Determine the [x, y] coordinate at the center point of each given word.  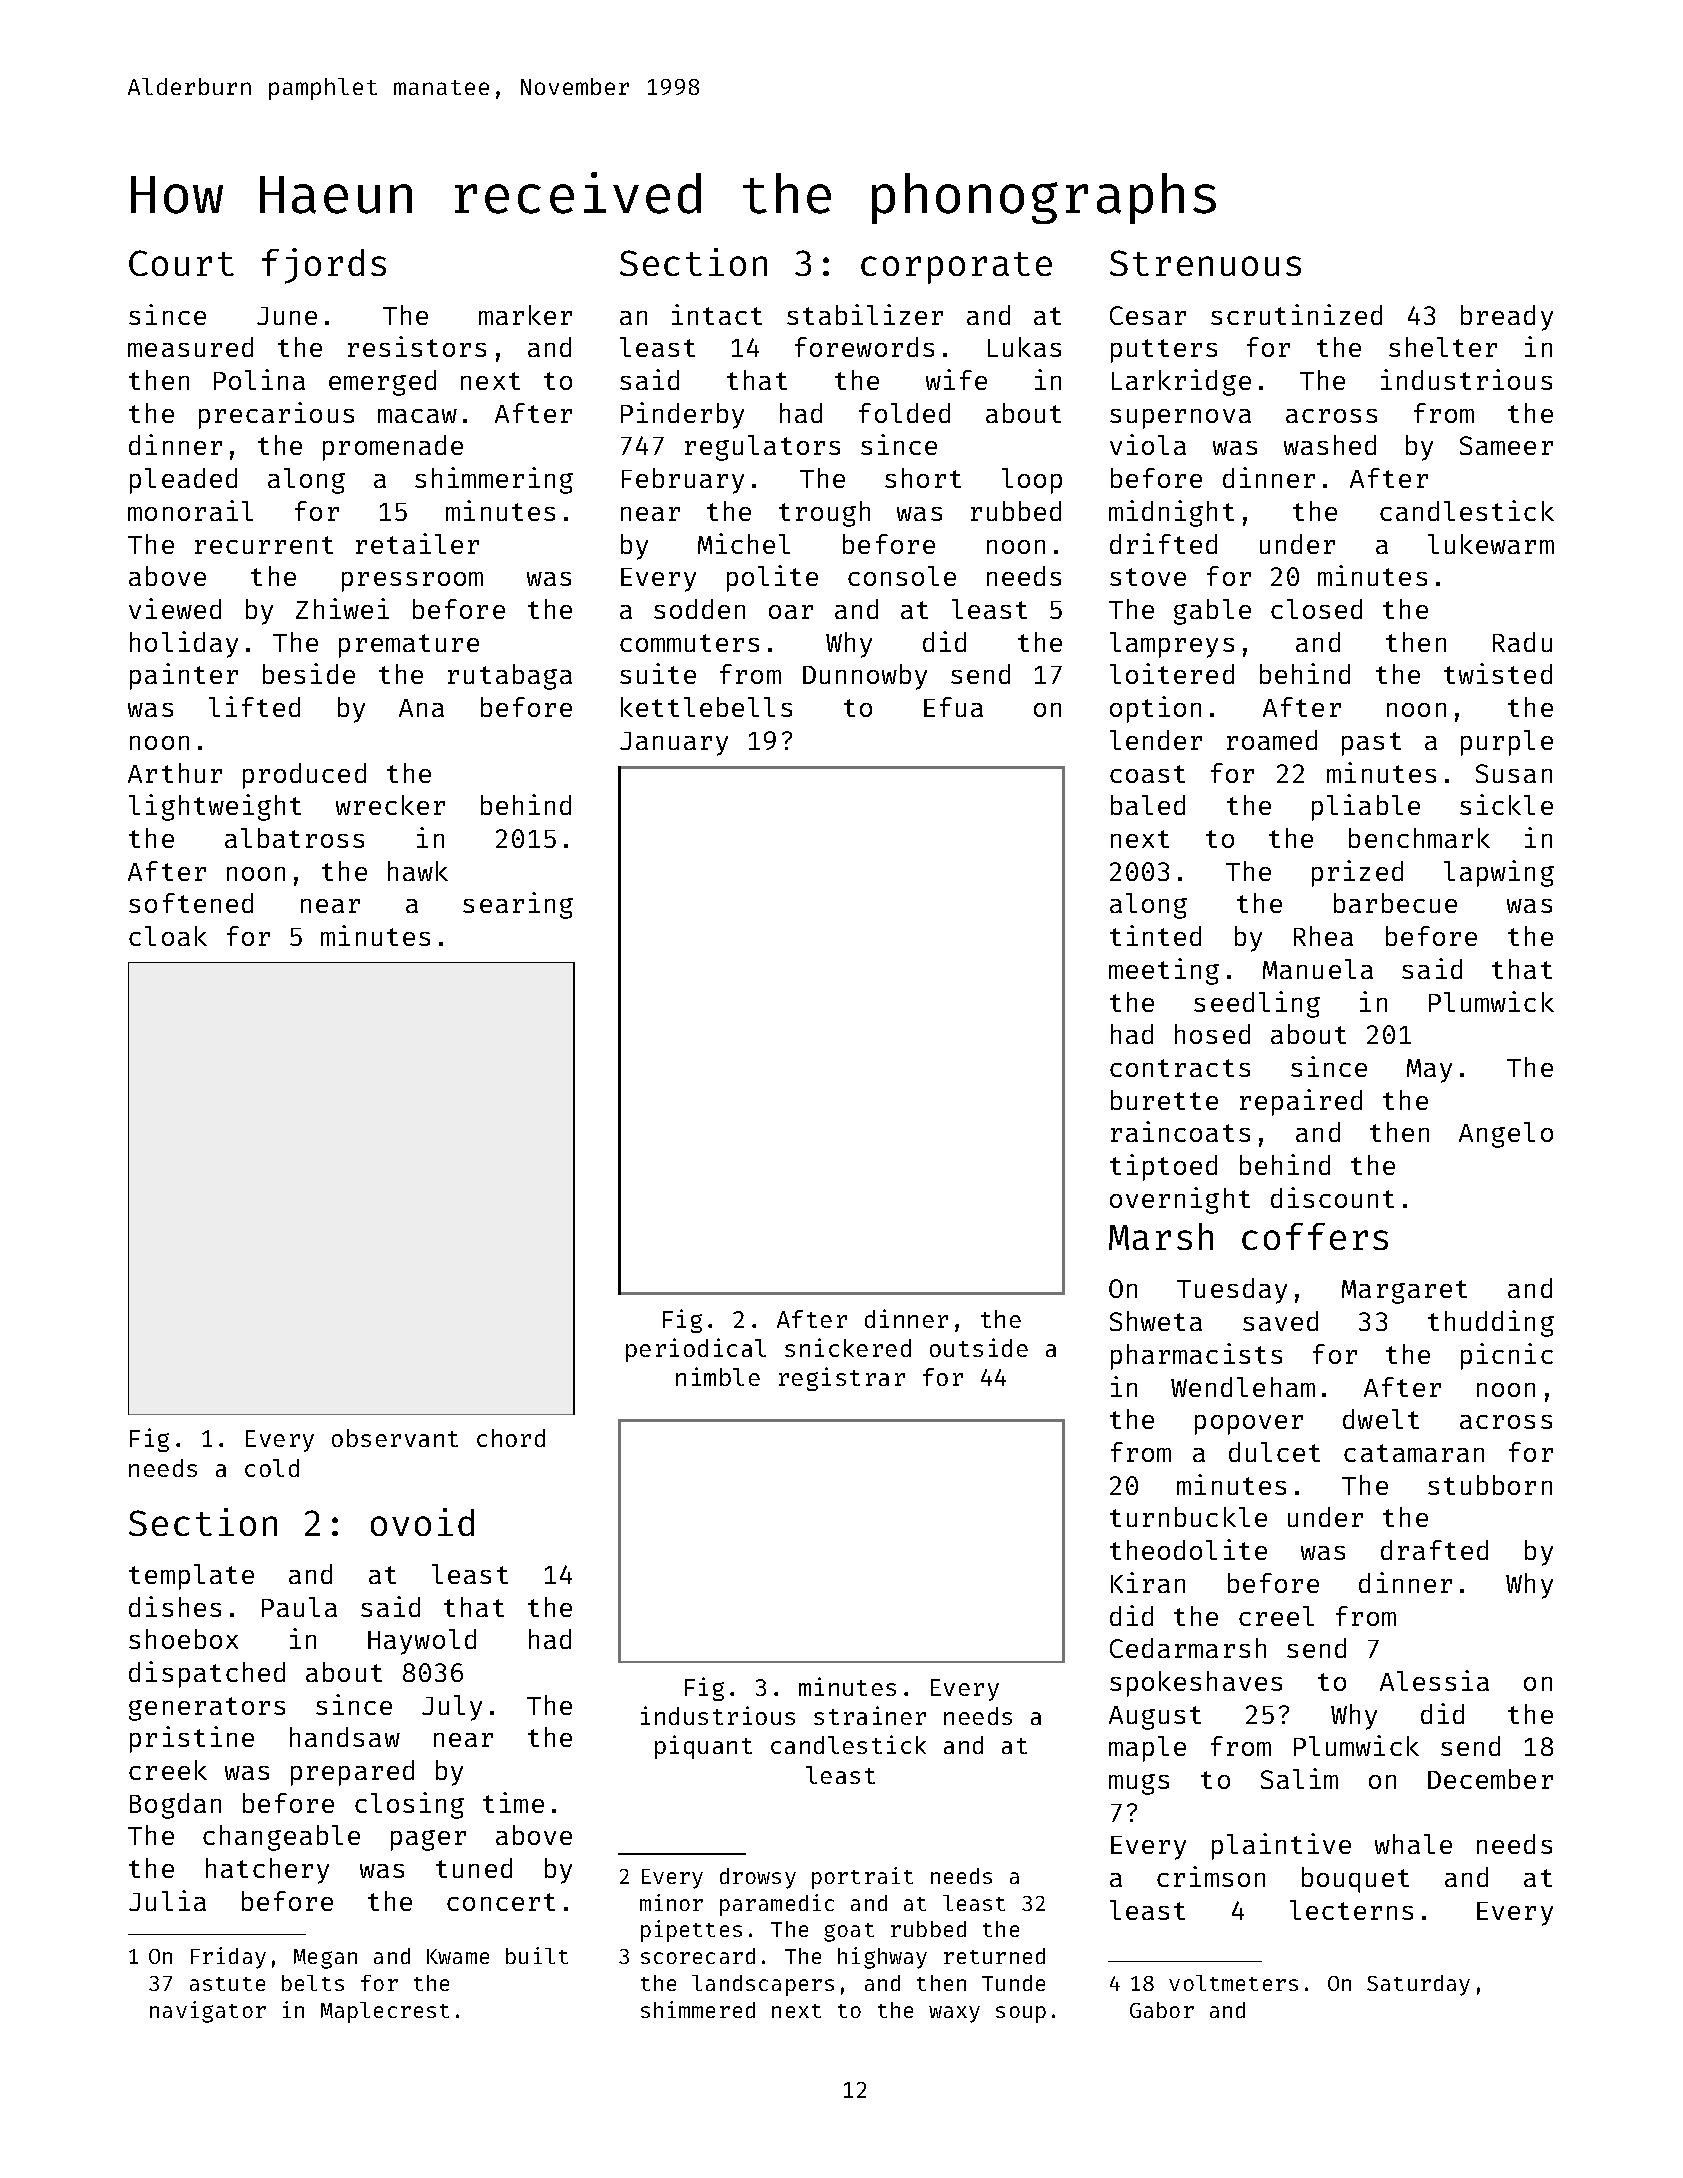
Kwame [458, 1956]
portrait [862, 1878]
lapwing [1499, 873]
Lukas [1024, 347]
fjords [324, 266]
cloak [168, 936]
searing [518, 905]
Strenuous [1205, 263]
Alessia [1434, 1680]
